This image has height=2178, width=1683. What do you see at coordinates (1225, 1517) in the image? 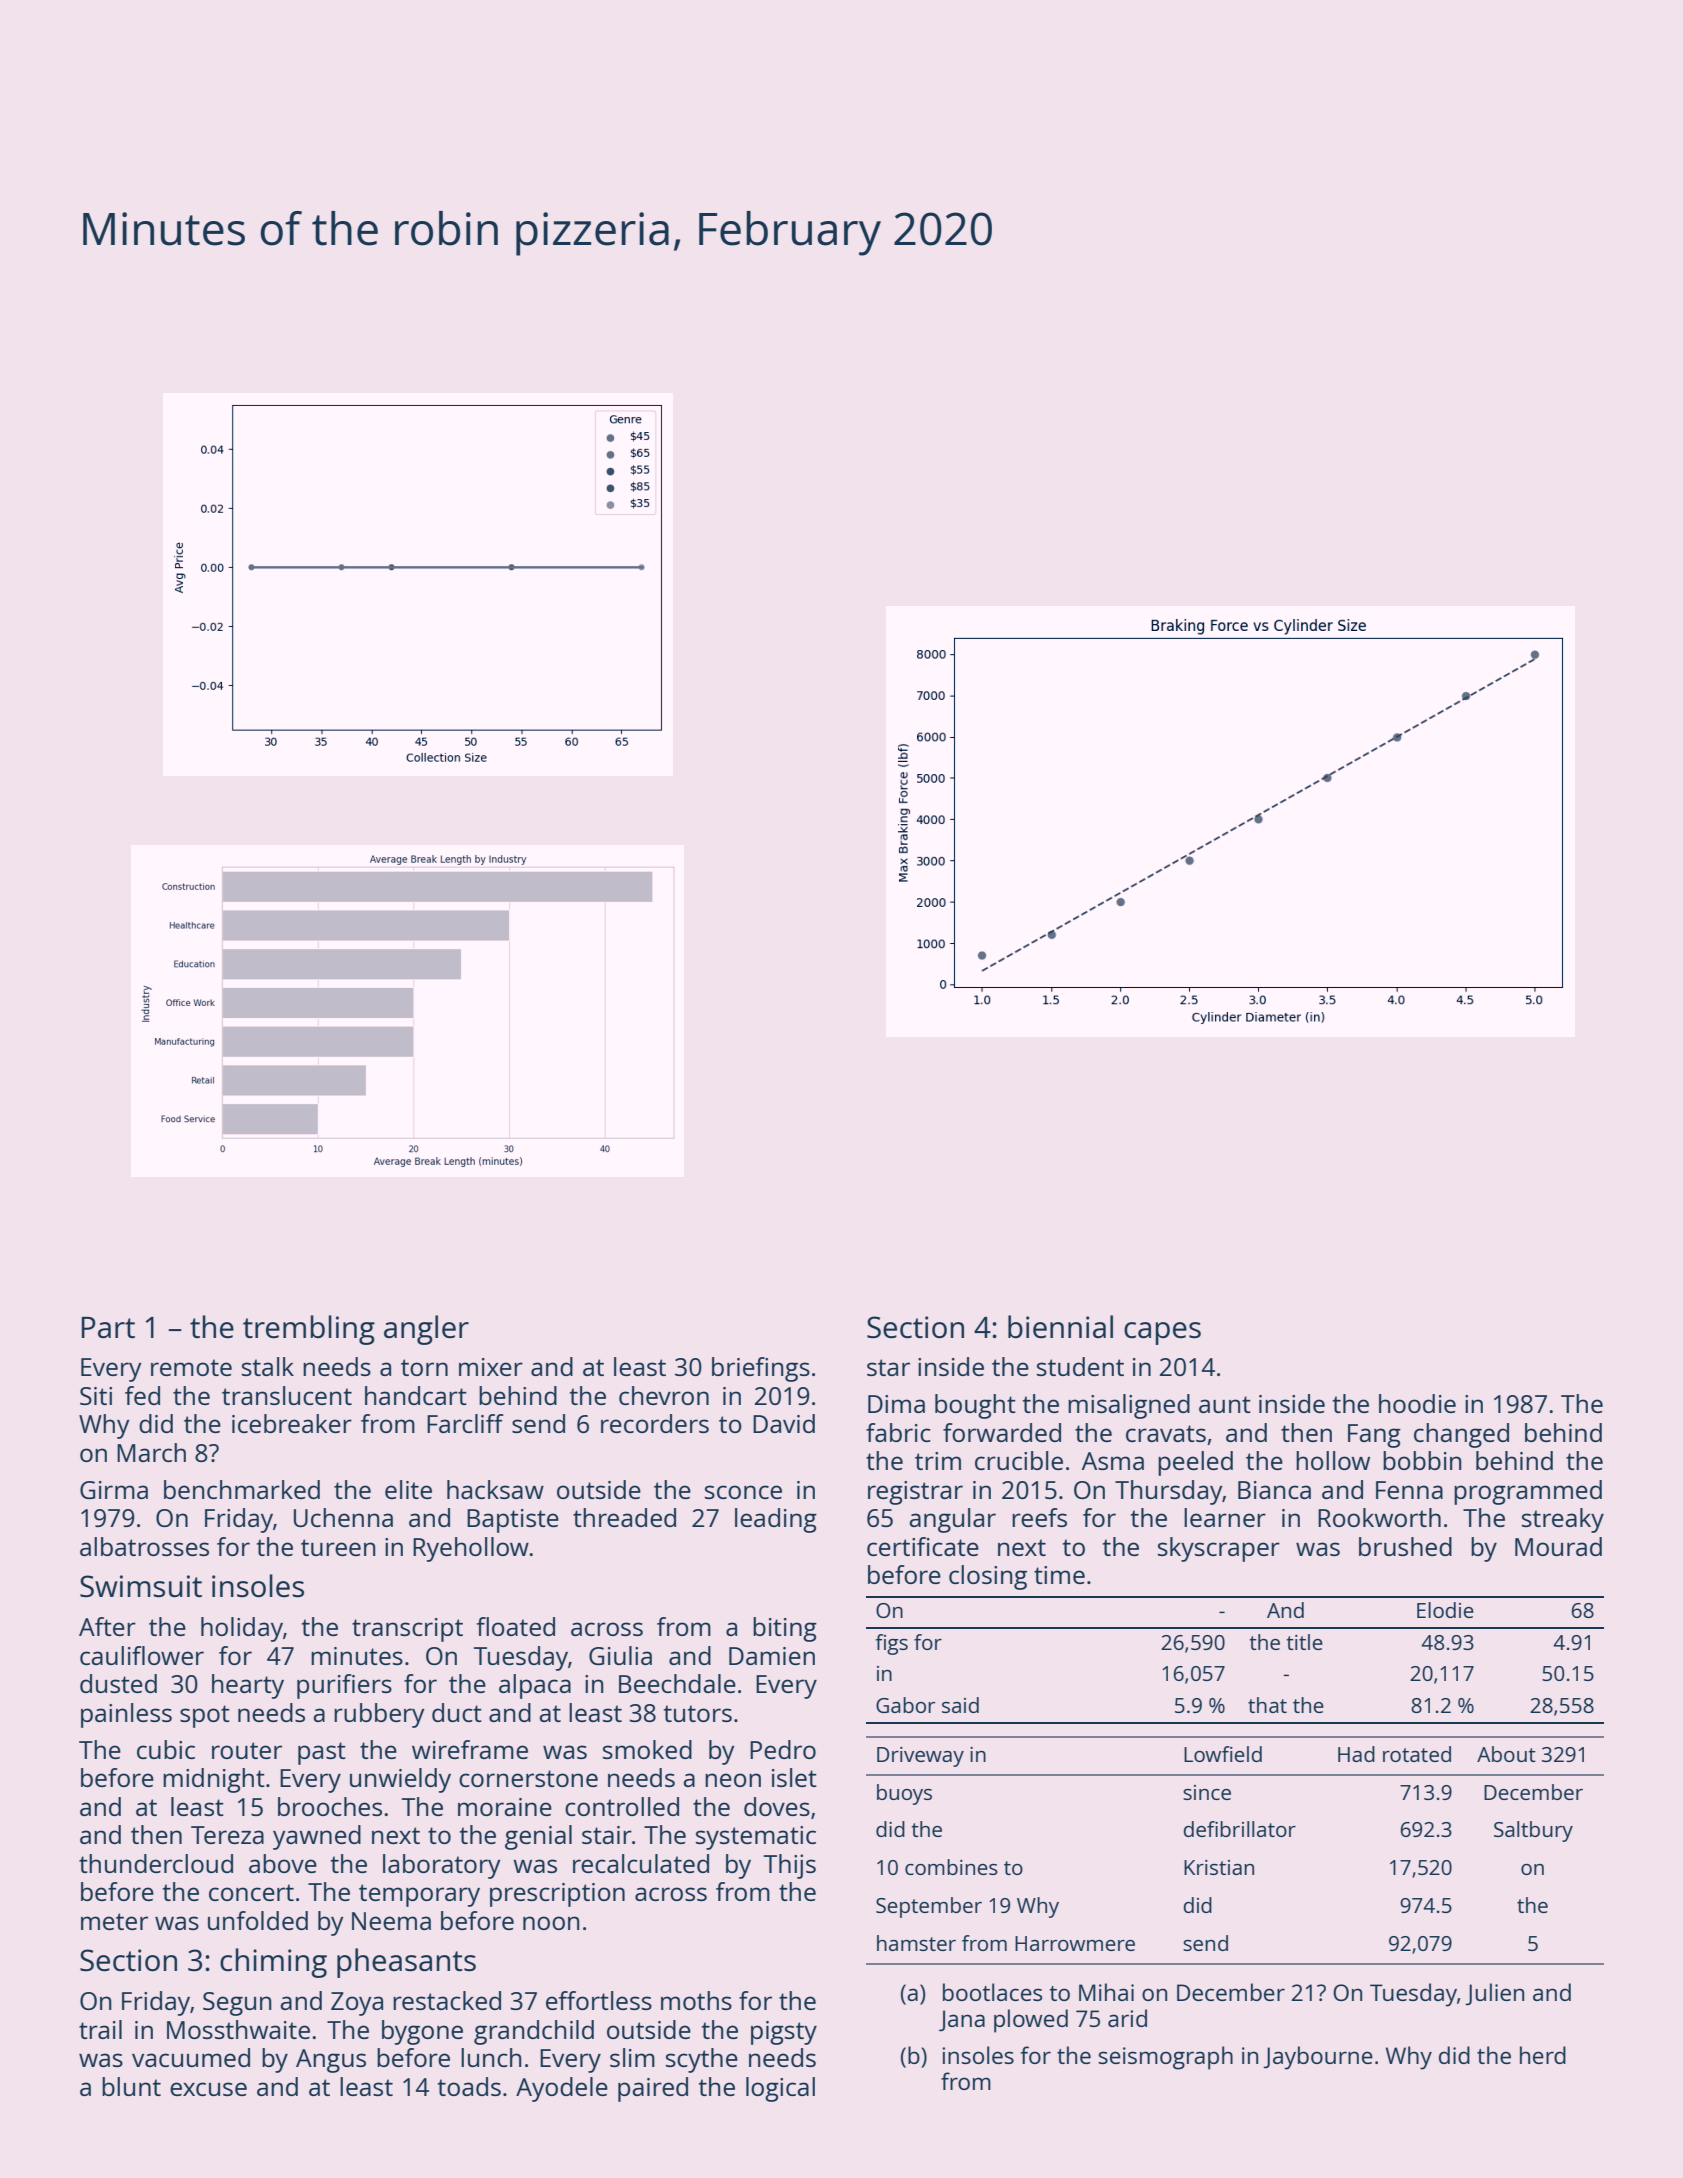
I see `learner` at bounding box center [1225, 1517].
